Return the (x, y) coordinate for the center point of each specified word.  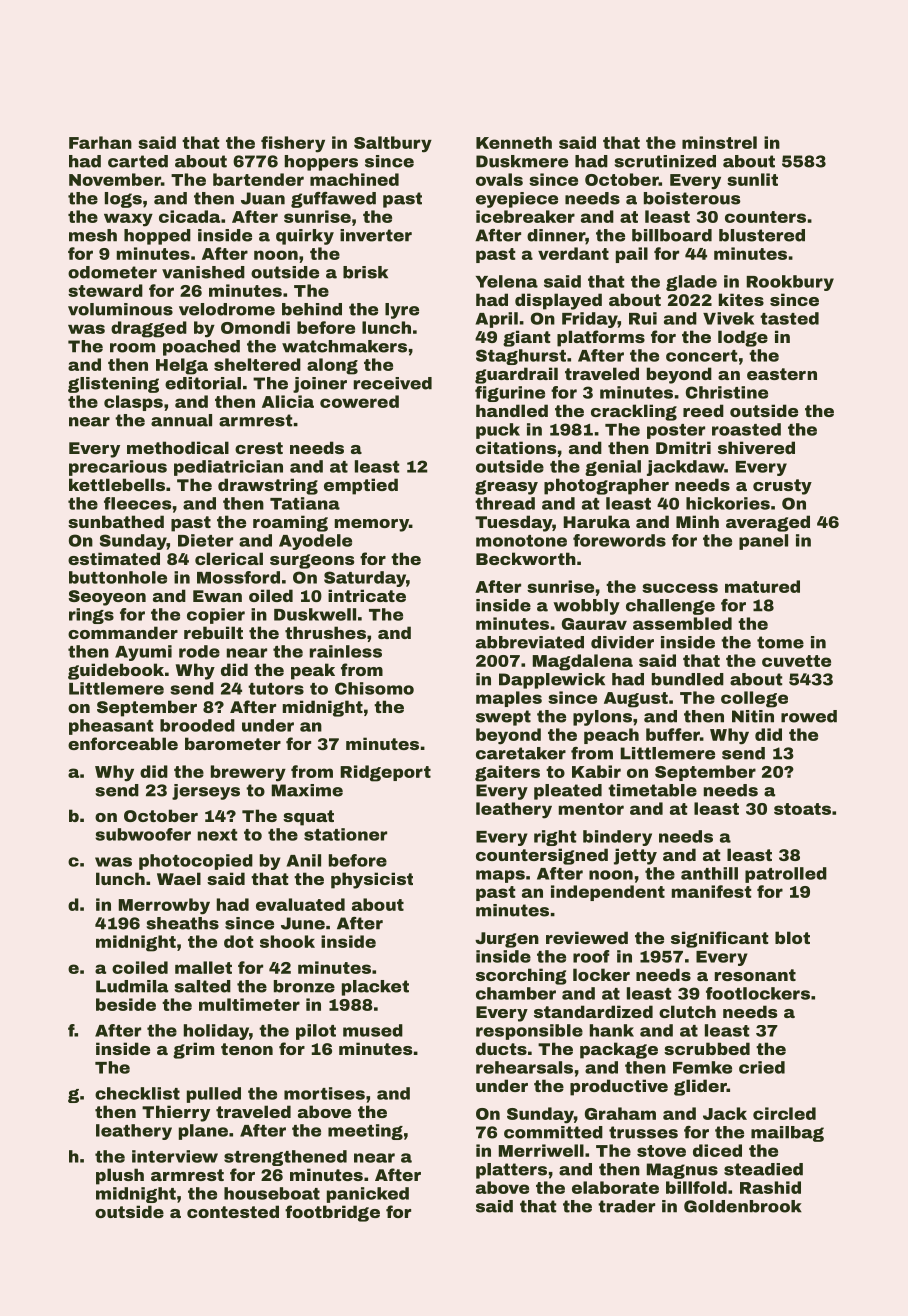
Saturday (365, 579)
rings (91, 616)
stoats (802, 809)
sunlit (752, 179)
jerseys (206, 792)
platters (511, 1171)
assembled (682, 623)
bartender (258, 179)
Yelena (507, 281)
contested (233, 1211)
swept (503, 718)
